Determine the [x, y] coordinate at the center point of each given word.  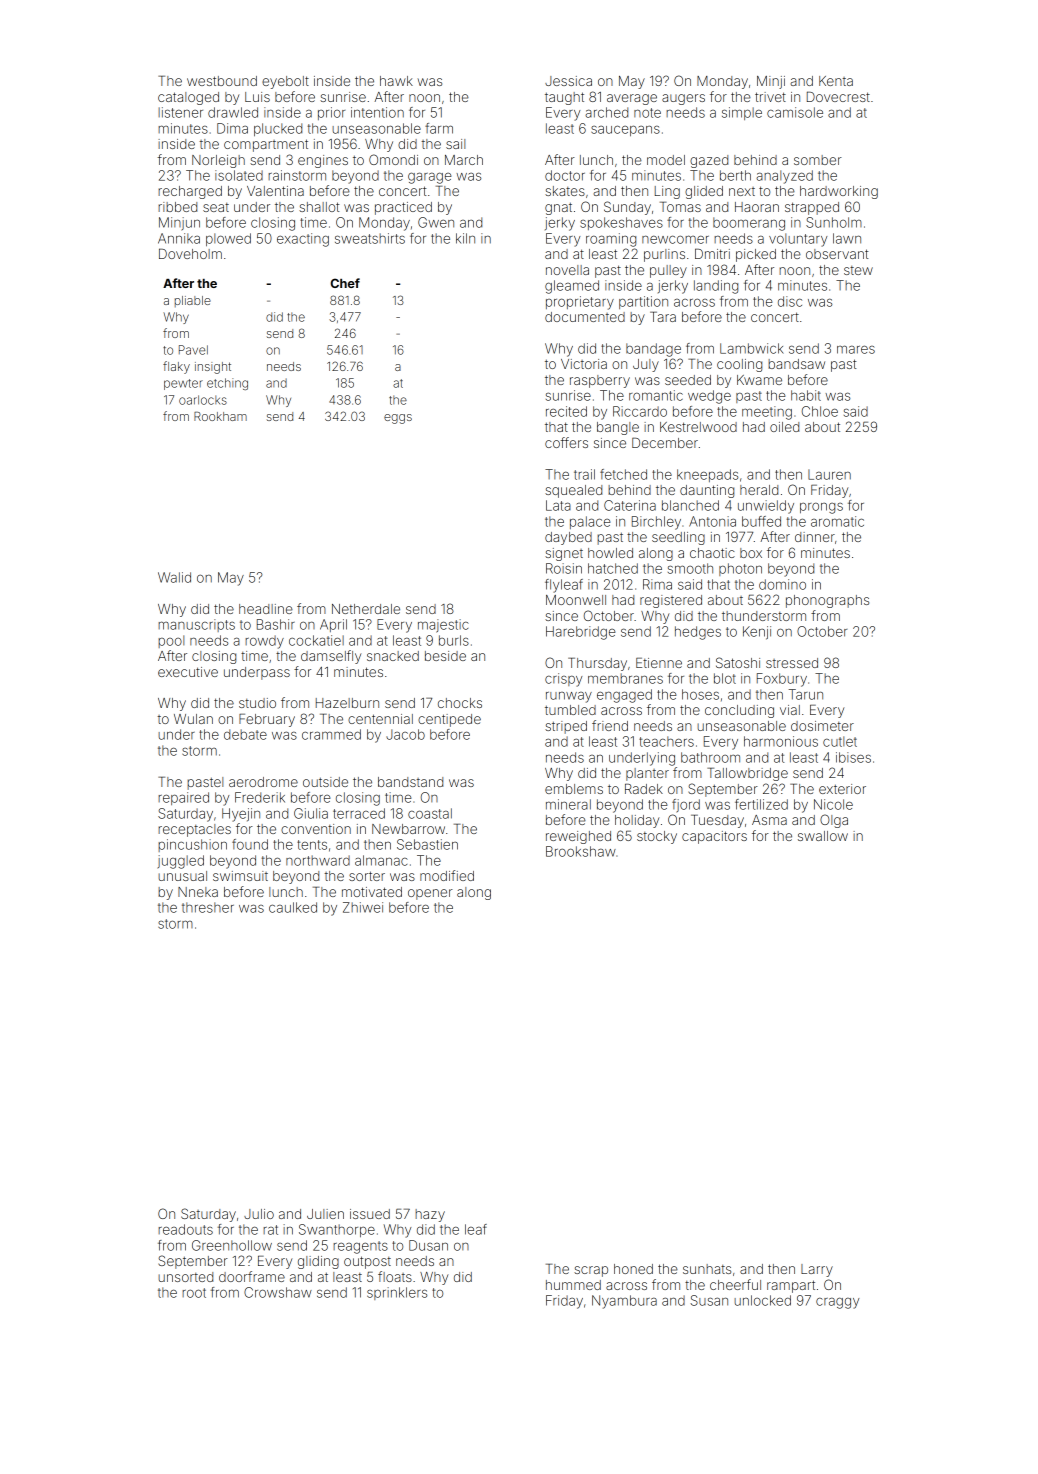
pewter [183, 384]
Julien [325, 1214]
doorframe [252, 1276]
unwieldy [766, 507]
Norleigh [218, 161]
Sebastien [427, 844]
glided [704, 192]
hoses [700, 694]
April [333, 625]
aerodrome [263, 782]
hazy [430, 1215]
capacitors [714, 837]
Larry [817, 1270]
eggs [398, 419]
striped [566, 727]
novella [567, 270]
